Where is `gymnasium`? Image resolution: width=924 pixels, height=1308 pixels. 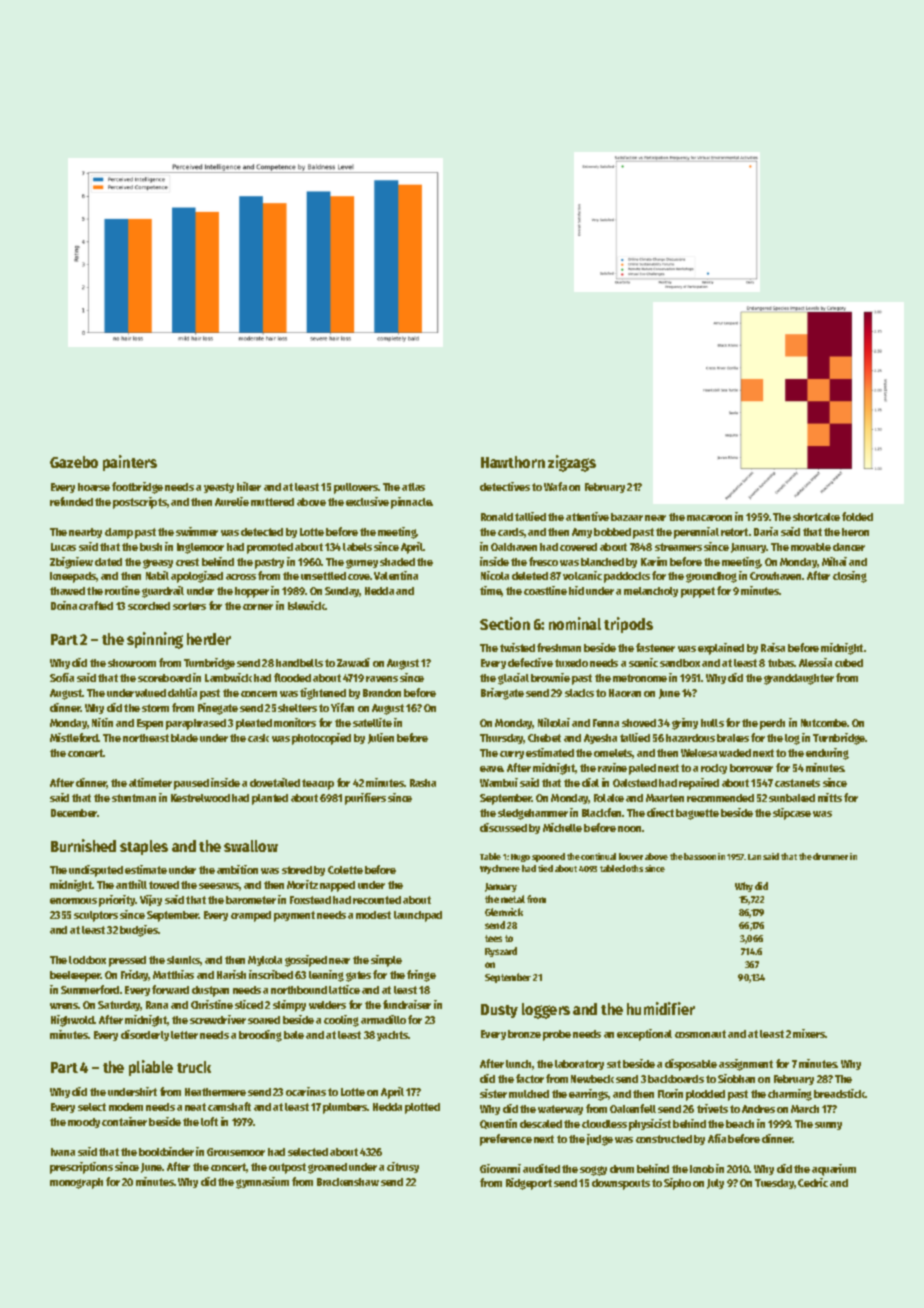 gymnasium is located at coordinates (262, 1183).
